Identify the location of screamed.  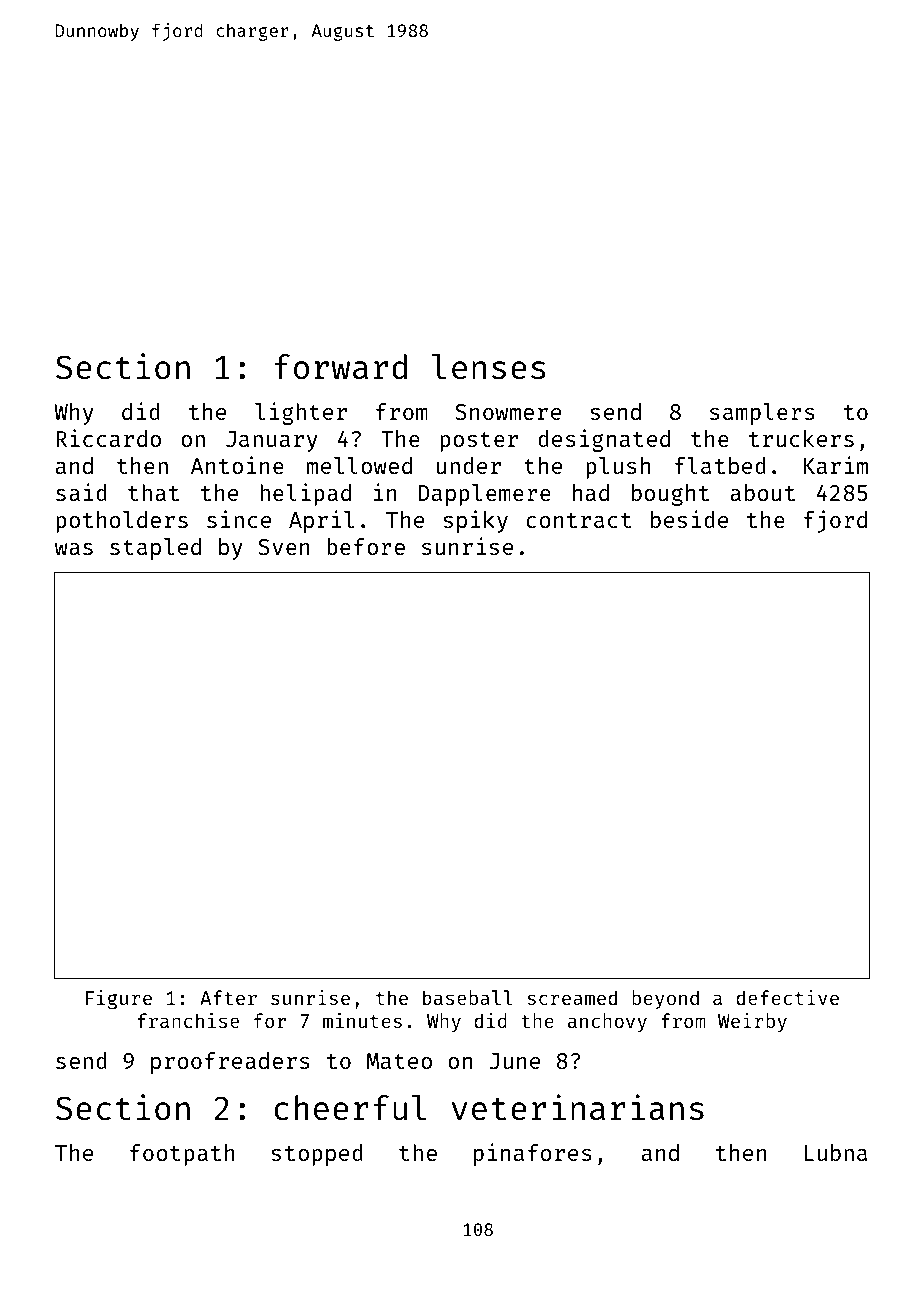
(572, 997).
